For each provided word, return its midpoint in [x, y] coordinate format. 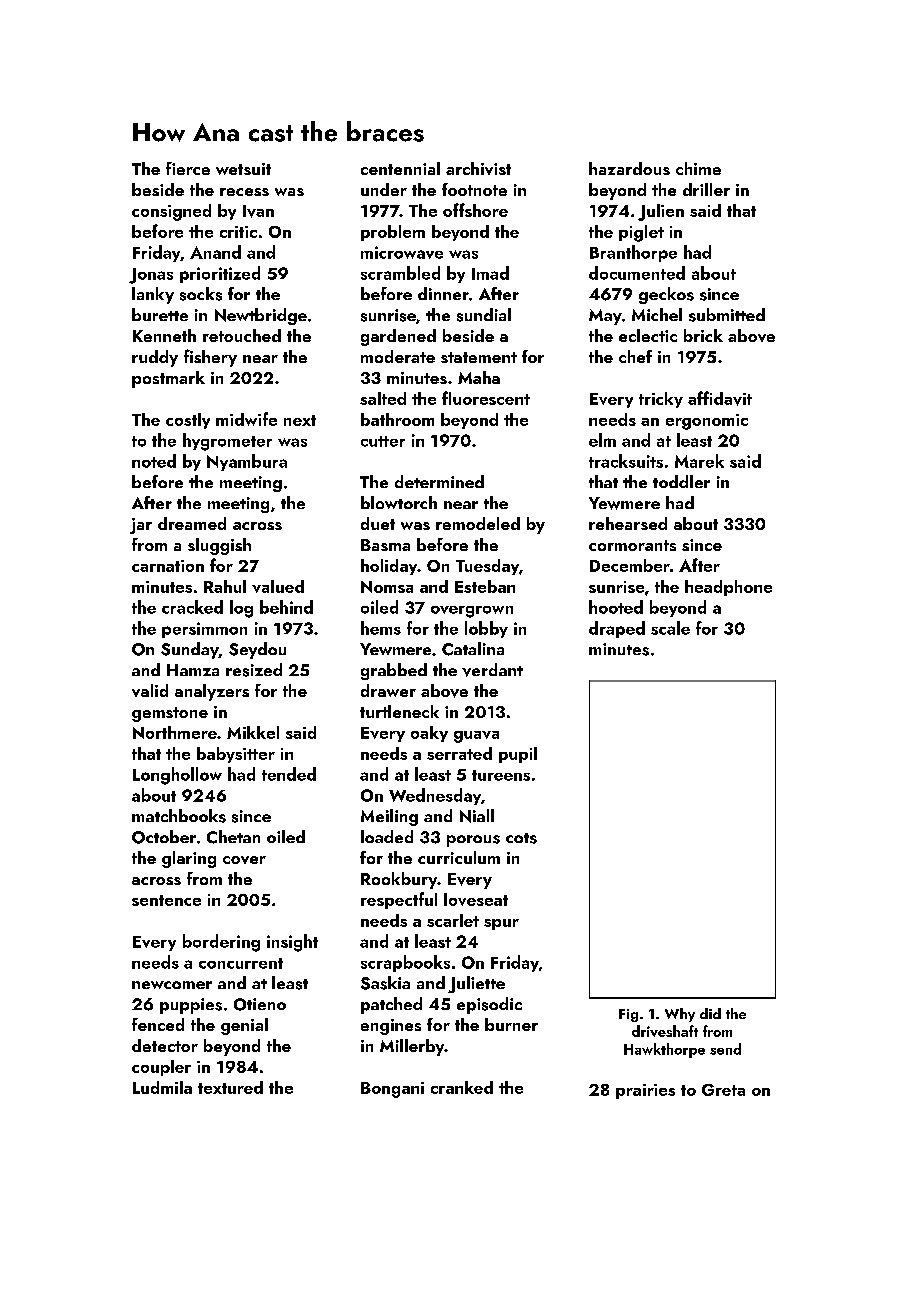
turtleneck [399, 711]
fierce [188, 168]
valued [278, 586]
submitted [727, 315]
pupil [518, 755]
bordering [221, 943]
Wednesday [435, 796]
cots [521, 838]
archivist [478, 168]
